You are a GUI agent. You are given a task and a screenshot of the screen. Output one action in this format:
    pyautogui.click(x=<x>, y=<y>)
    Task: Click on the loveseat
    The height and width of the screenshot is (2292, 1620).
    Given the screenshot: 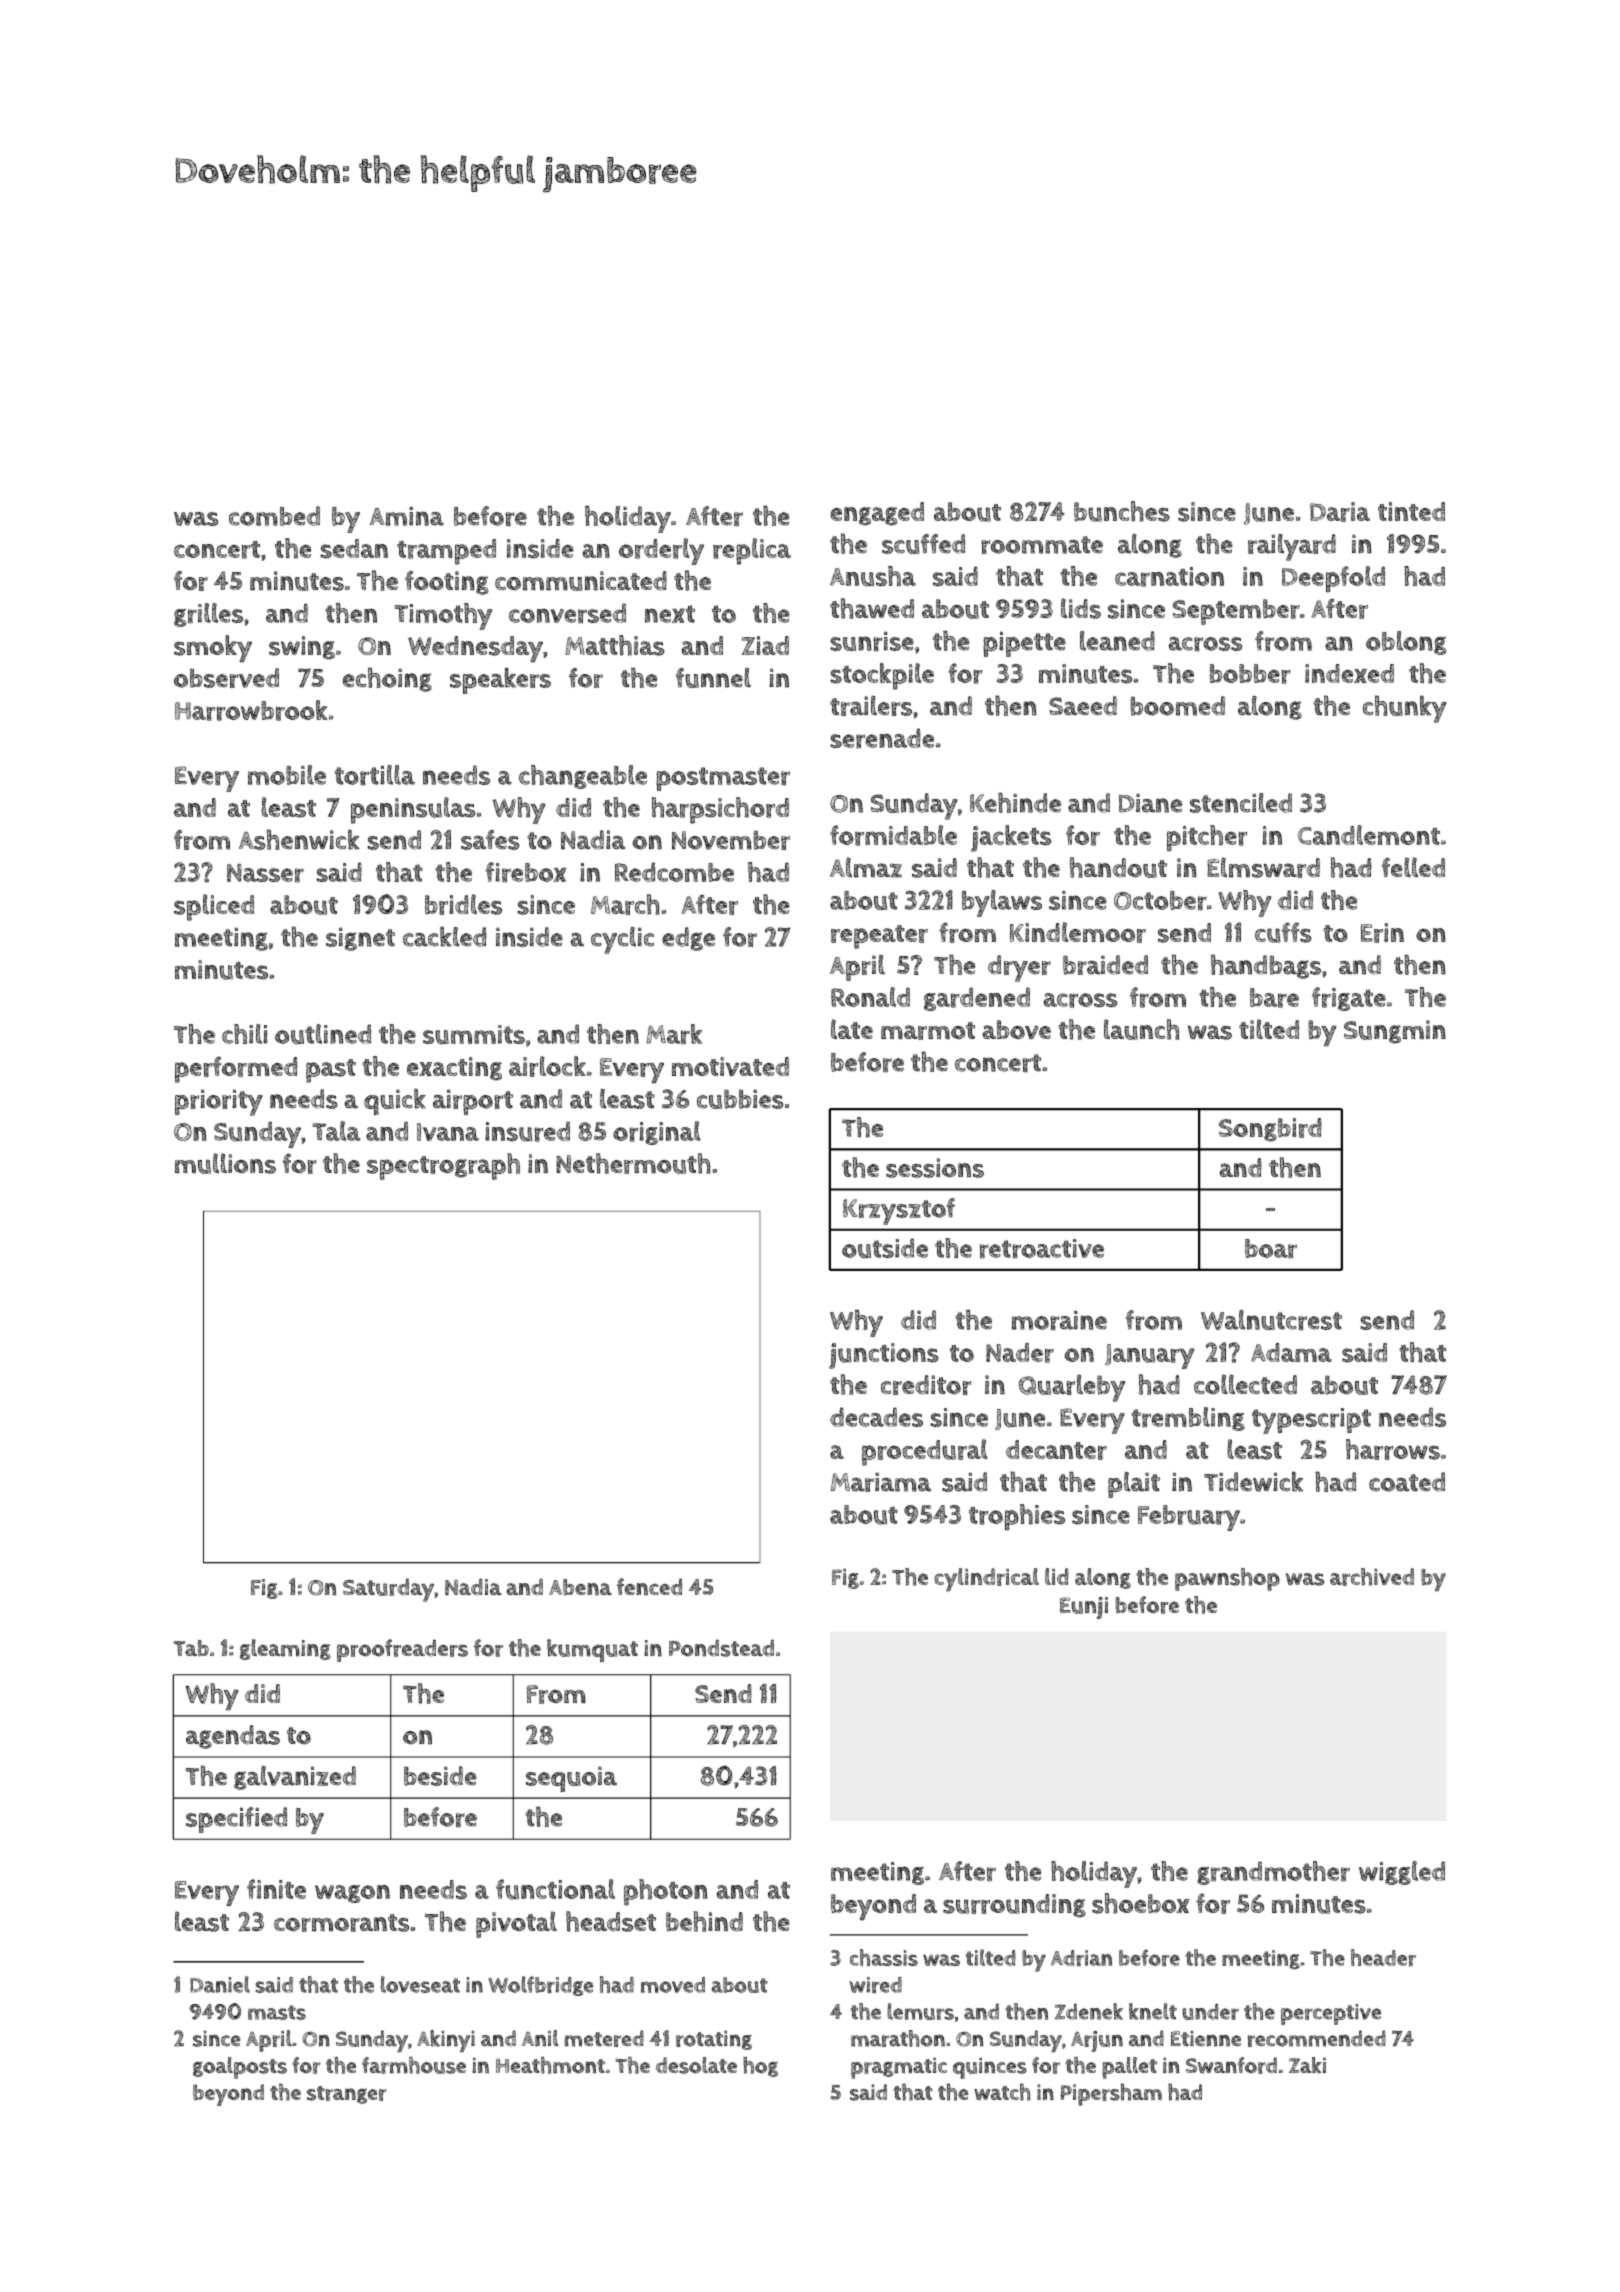 What is the action you would take?
    pyautogui.click(x=420, y=1984)
